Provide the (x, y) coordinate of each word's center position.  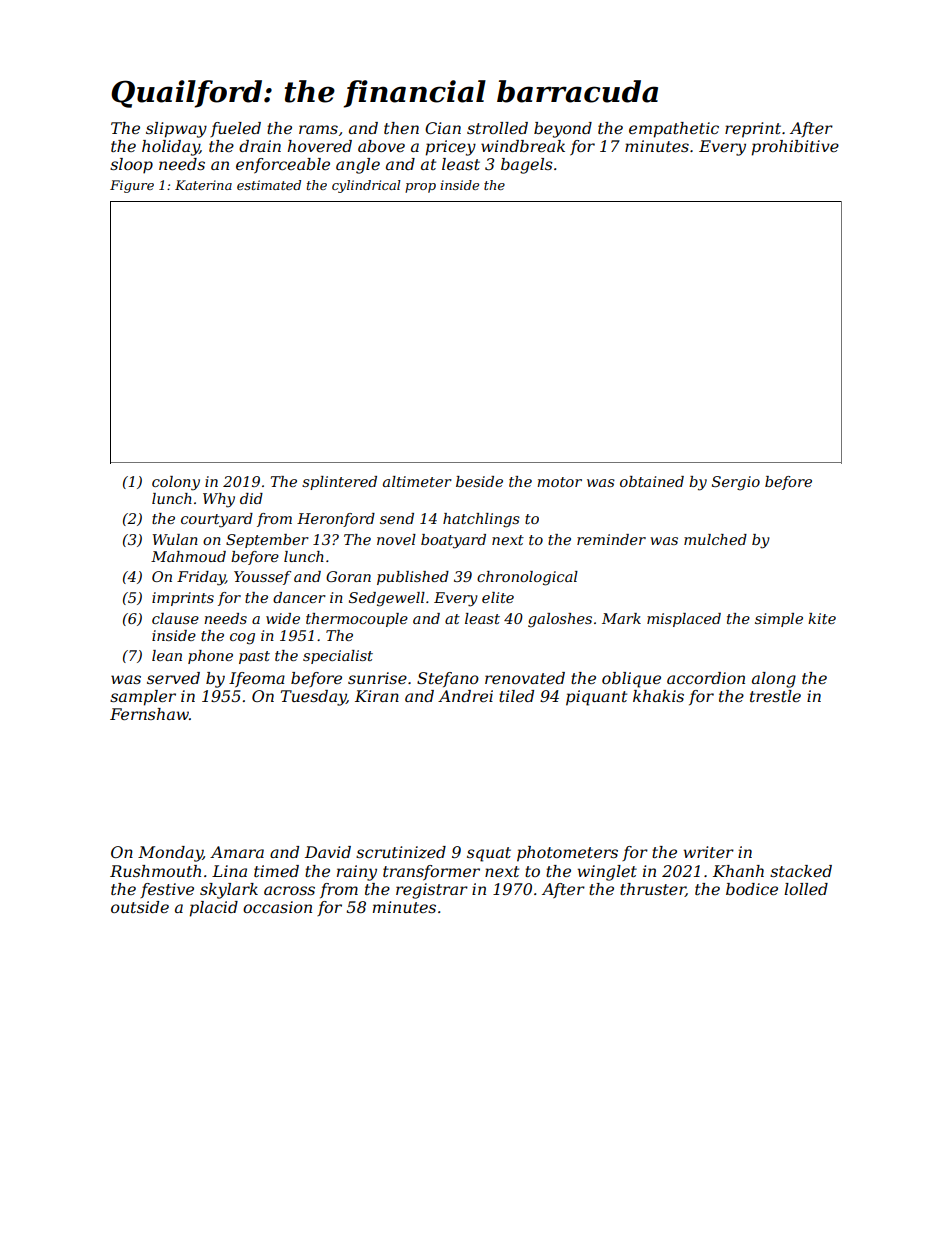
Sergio (736, 483)
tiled (516, 696)
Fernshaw (149, 714)
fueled (235, 129)
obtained (652, 481)
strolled (497, 128)
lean (167, 655)
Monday (170, 854)
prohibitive (795, 148)
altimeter (417, 481)
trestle (775, 696)
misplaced (684, 620)
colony (176, 483)
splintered (339, 483)
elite (498, 597)
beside (479, 481)
